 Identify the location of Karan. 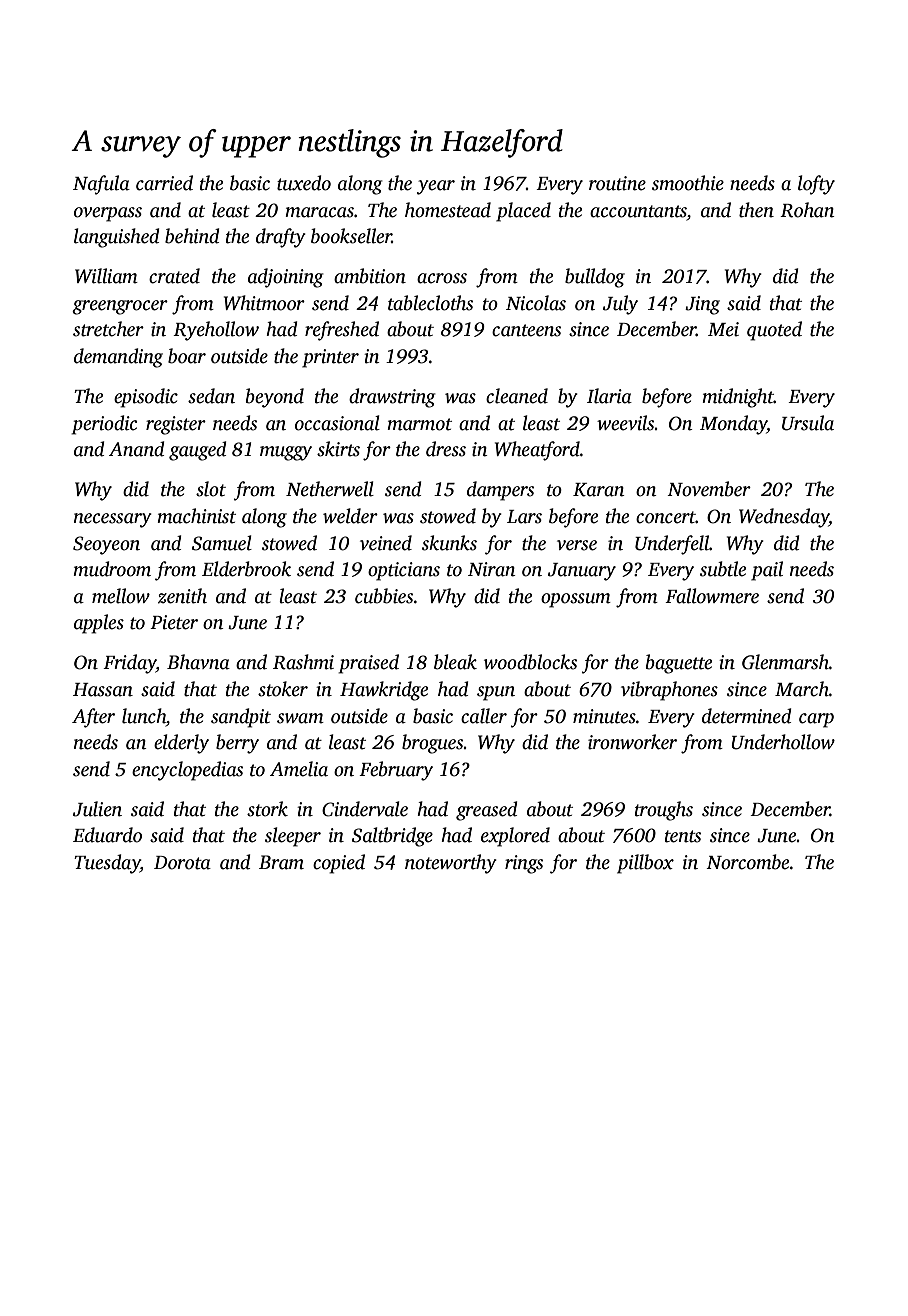
(599, 490).
